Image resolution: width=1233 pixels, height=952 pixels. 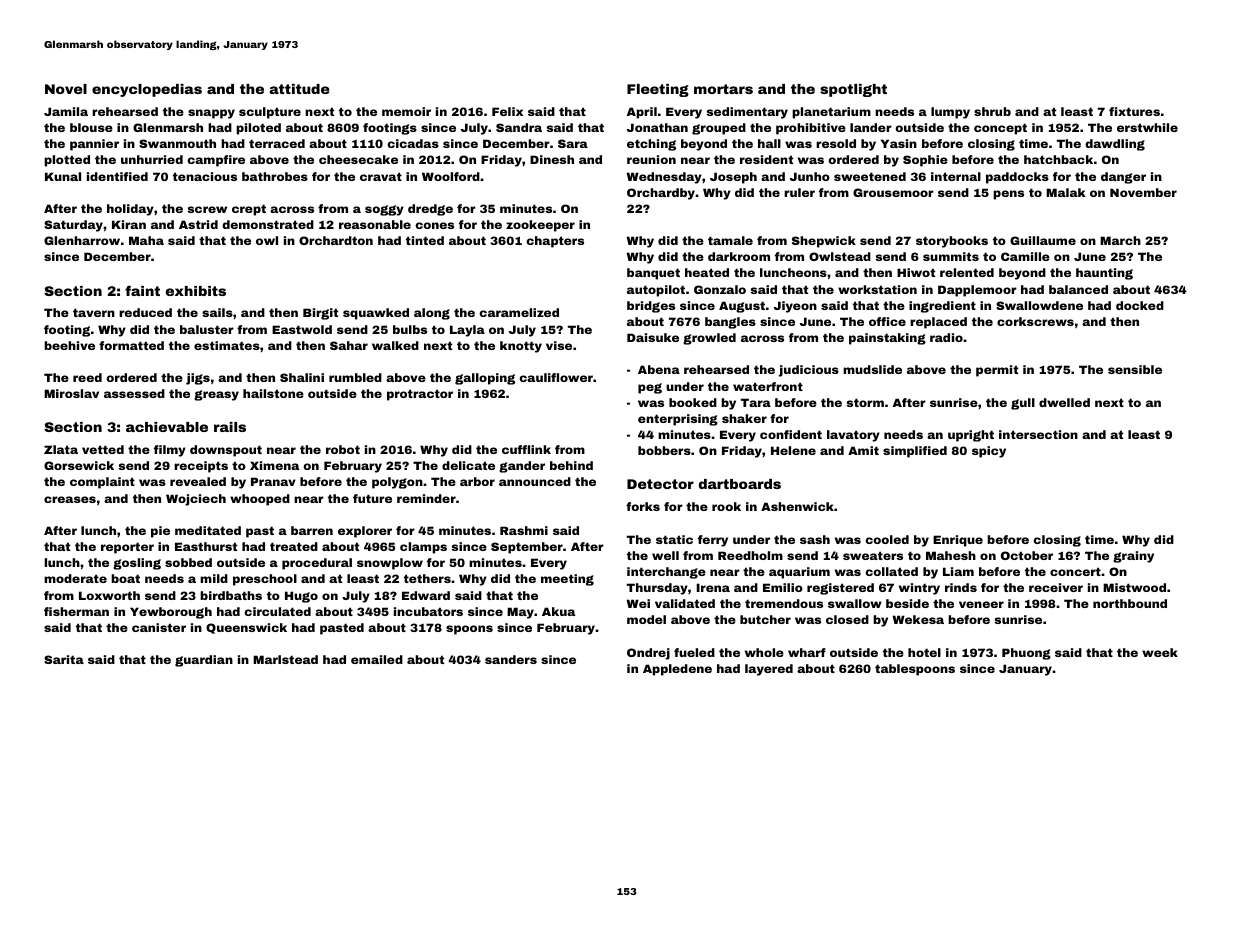 I want to click on clamps, so click(x=423, y=548).
